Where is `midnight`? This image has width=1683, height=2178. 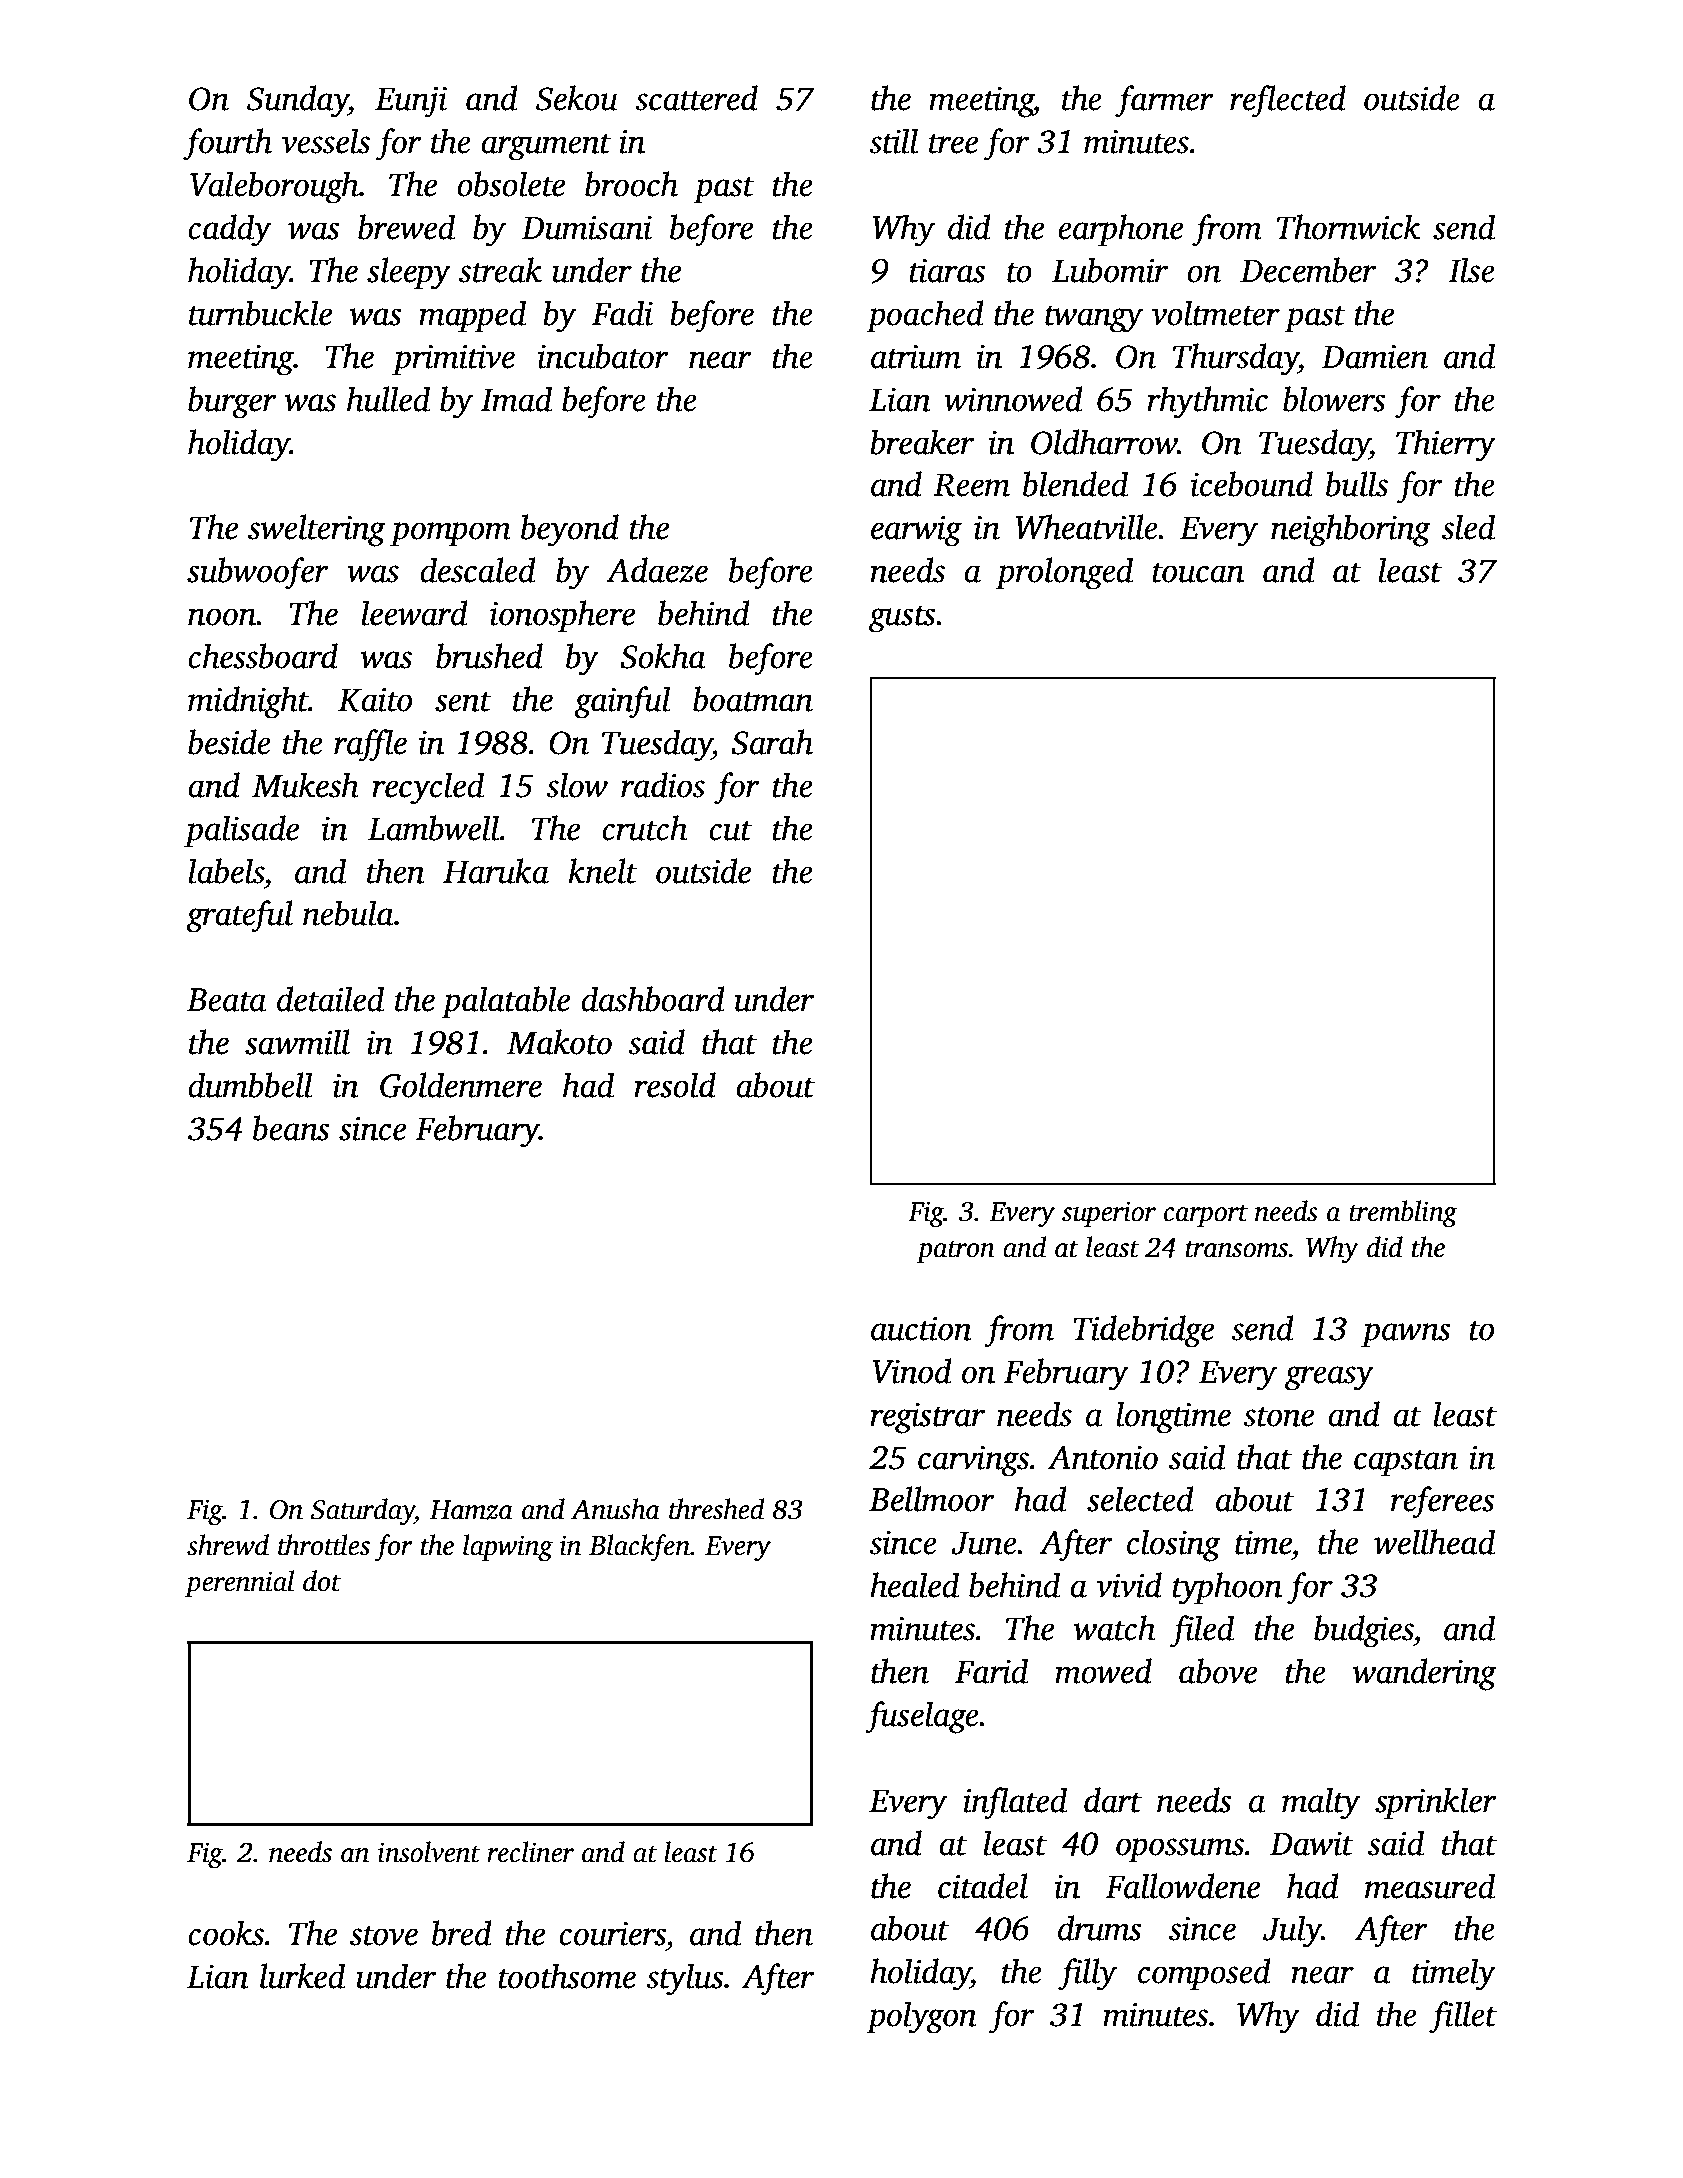 midnight is located at coordinates (248, 702).
